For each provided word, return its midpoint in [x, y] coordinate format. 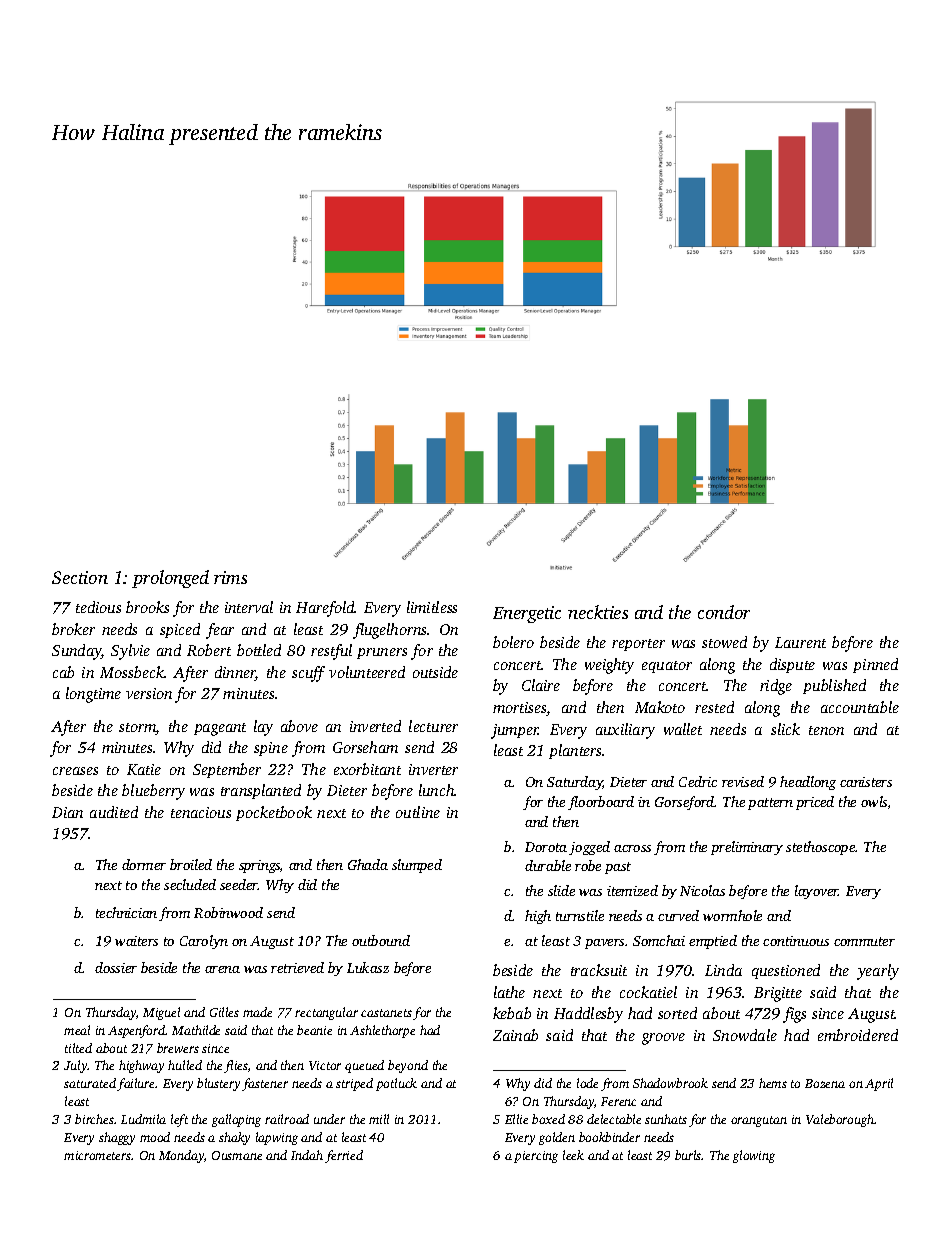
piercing [536, 1157]
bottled [259, 650]
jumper [515, 731]
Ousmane [237, 1155]
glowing [754, 1156]
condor [724, 612]
